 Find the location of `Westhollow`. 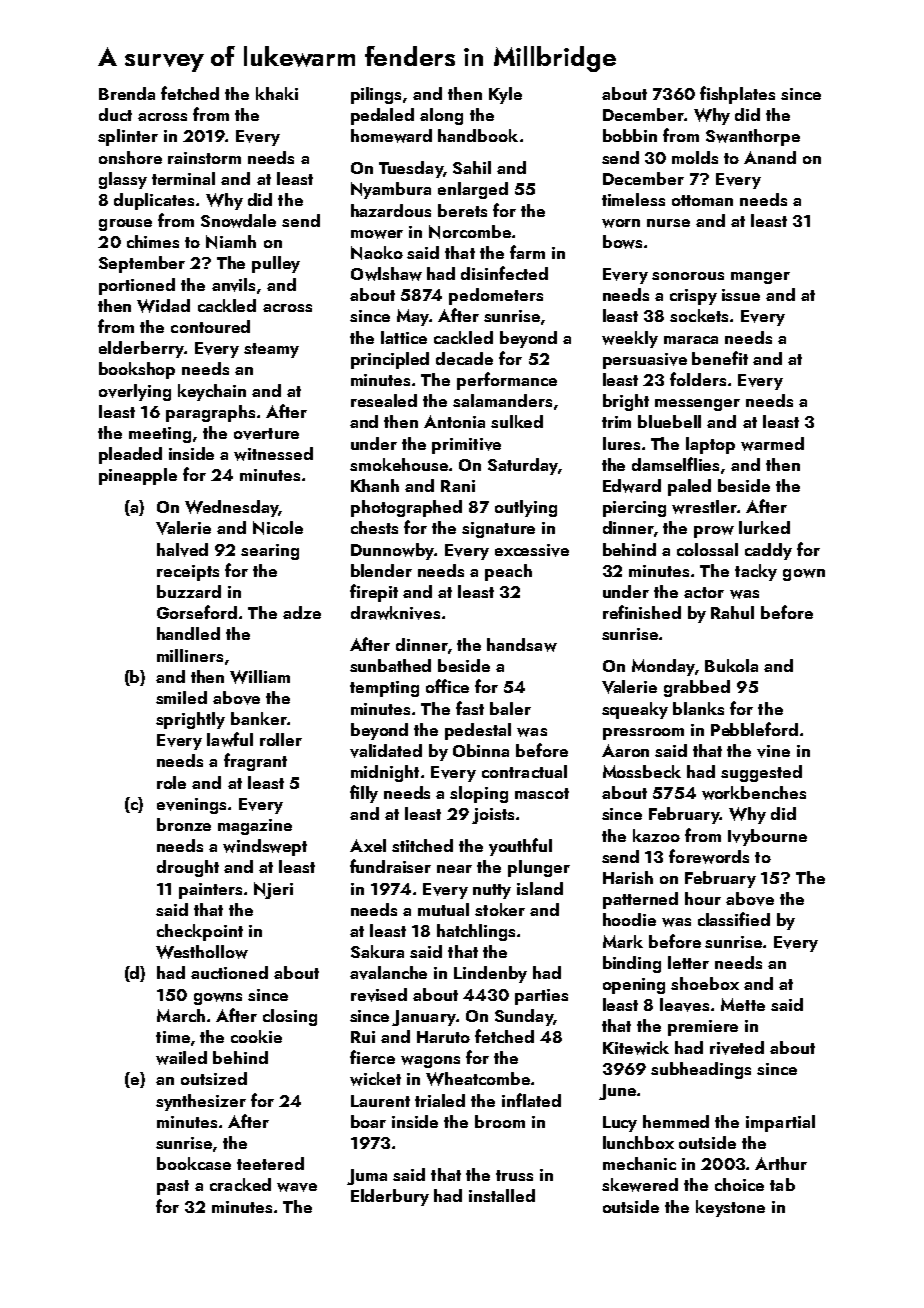

Westhollow is located at coordinates (202, 952).
